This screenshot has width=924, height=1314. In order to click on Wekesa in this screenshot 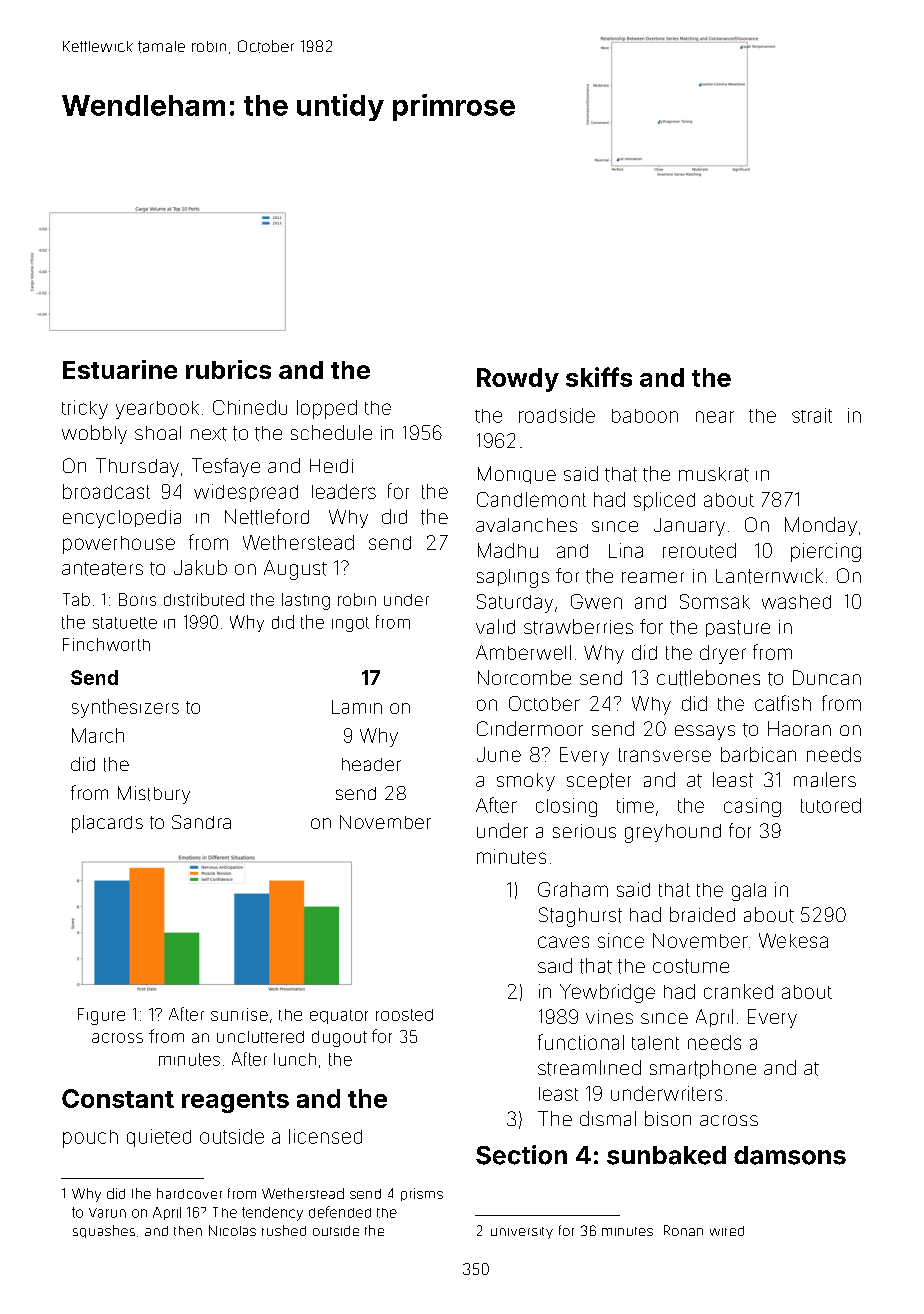, I will do `click(793, 940)`.
